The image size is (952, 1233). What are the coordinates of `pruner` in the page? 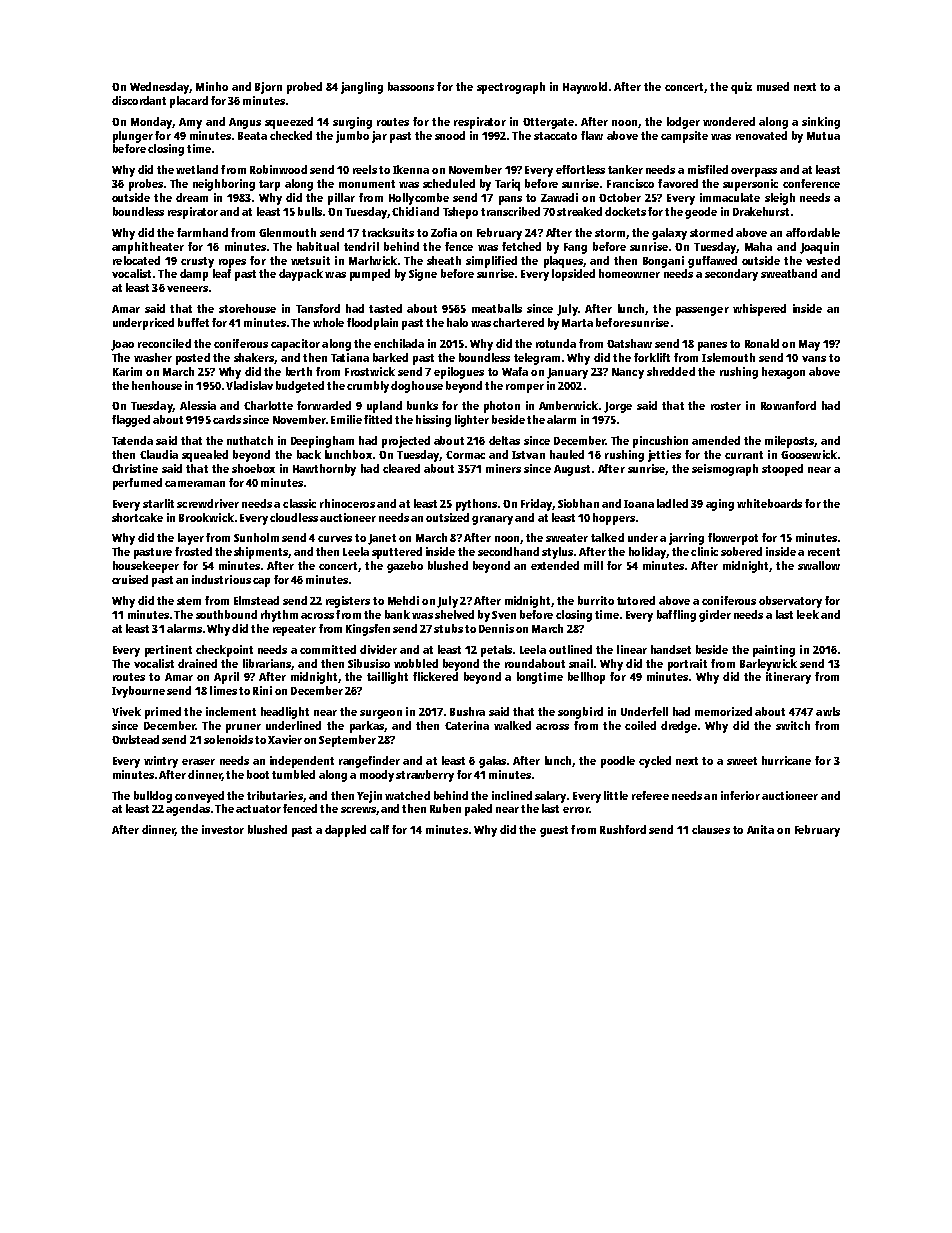 It's located at (243, 728).
